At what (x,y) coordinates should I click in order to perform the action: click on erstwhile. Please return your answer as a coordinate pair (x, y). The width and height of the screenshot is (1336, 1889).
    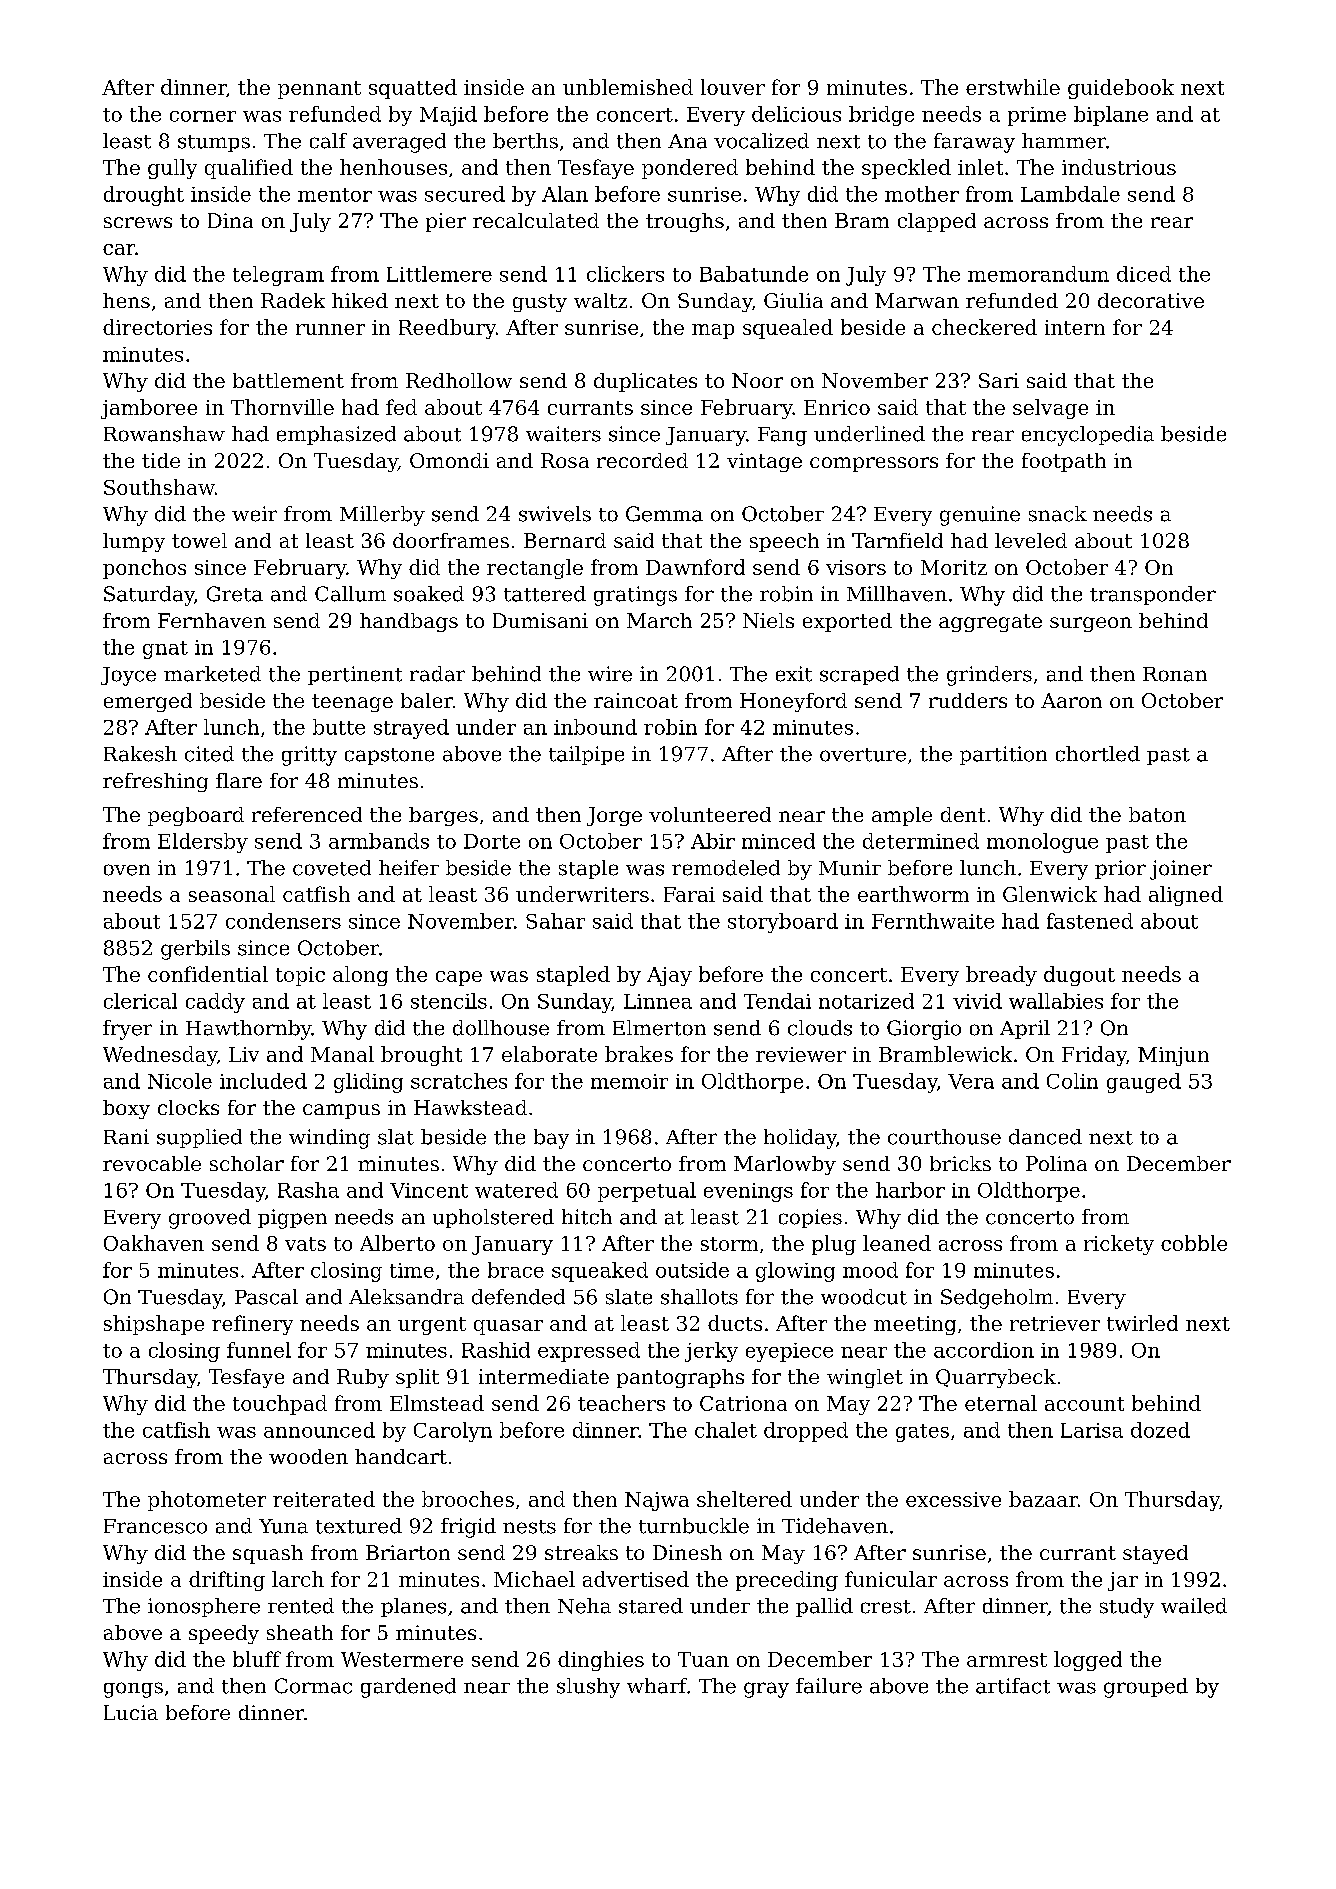
    Looking at the image, I should click on (1013, 87).
